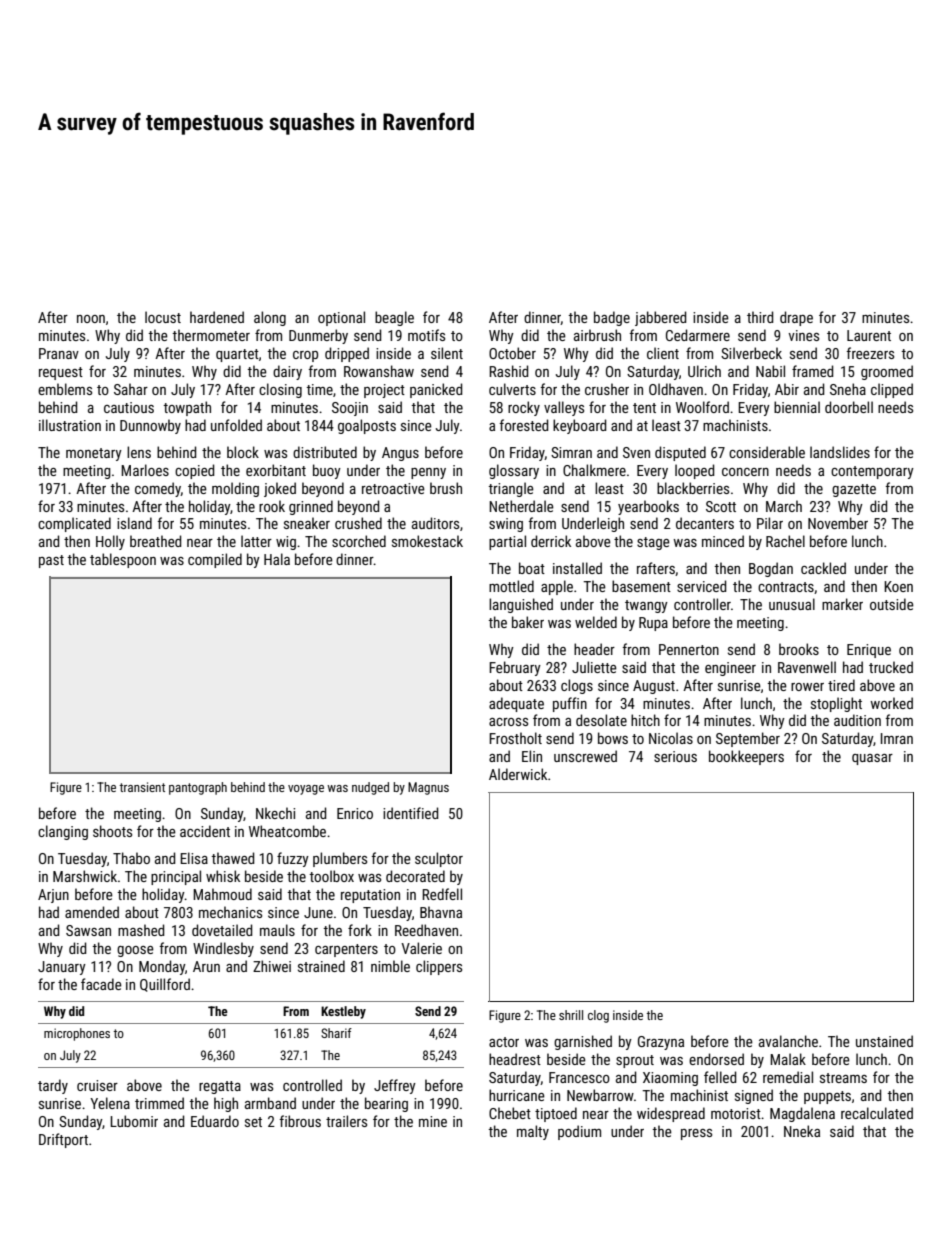 This document has height=1233, width=952. Describe the element at coordinates (325, 452) in the document. I see `distributed` at that location.
